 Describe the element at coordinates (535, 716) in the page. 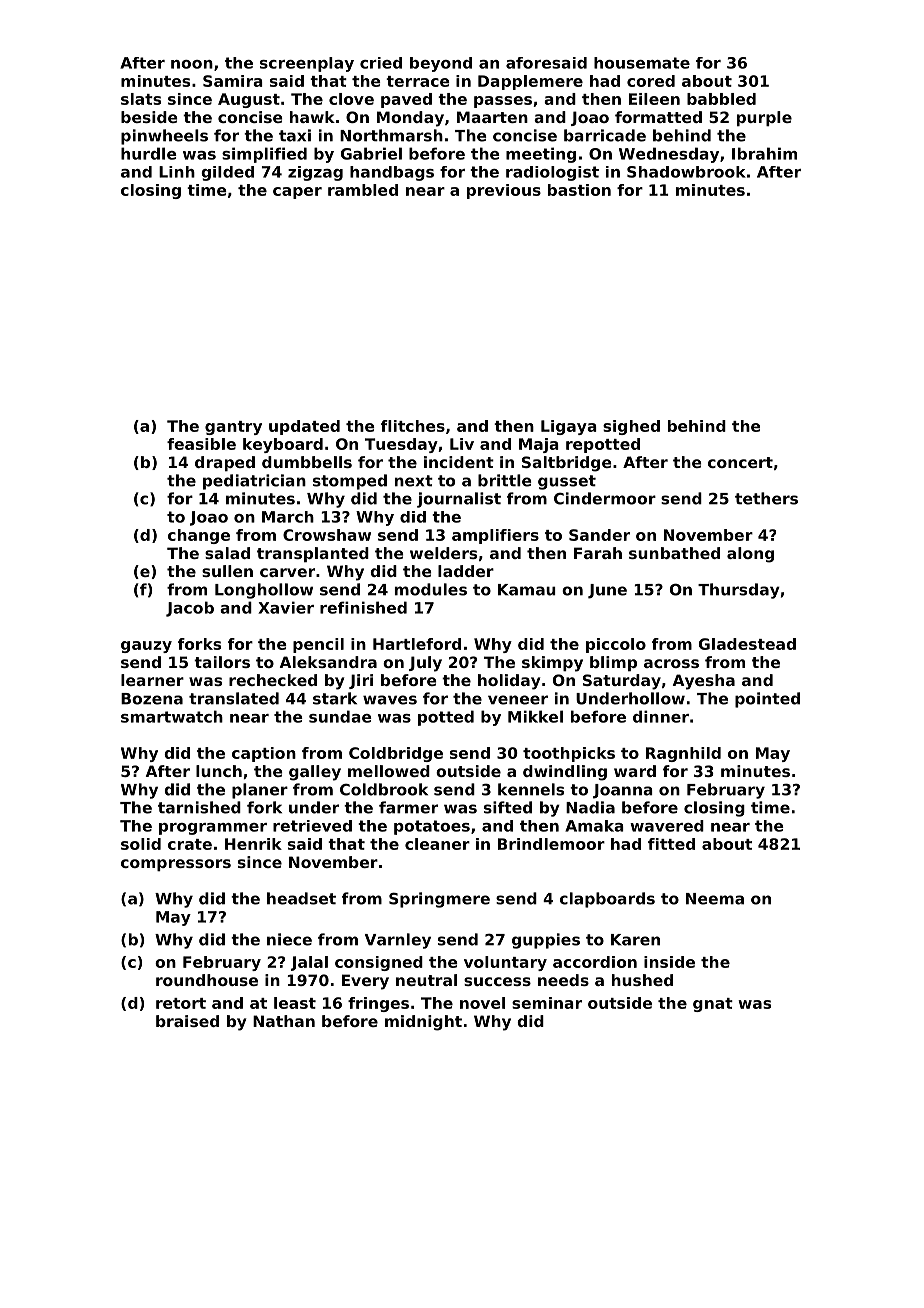

I see `Mikkel` at that location.
